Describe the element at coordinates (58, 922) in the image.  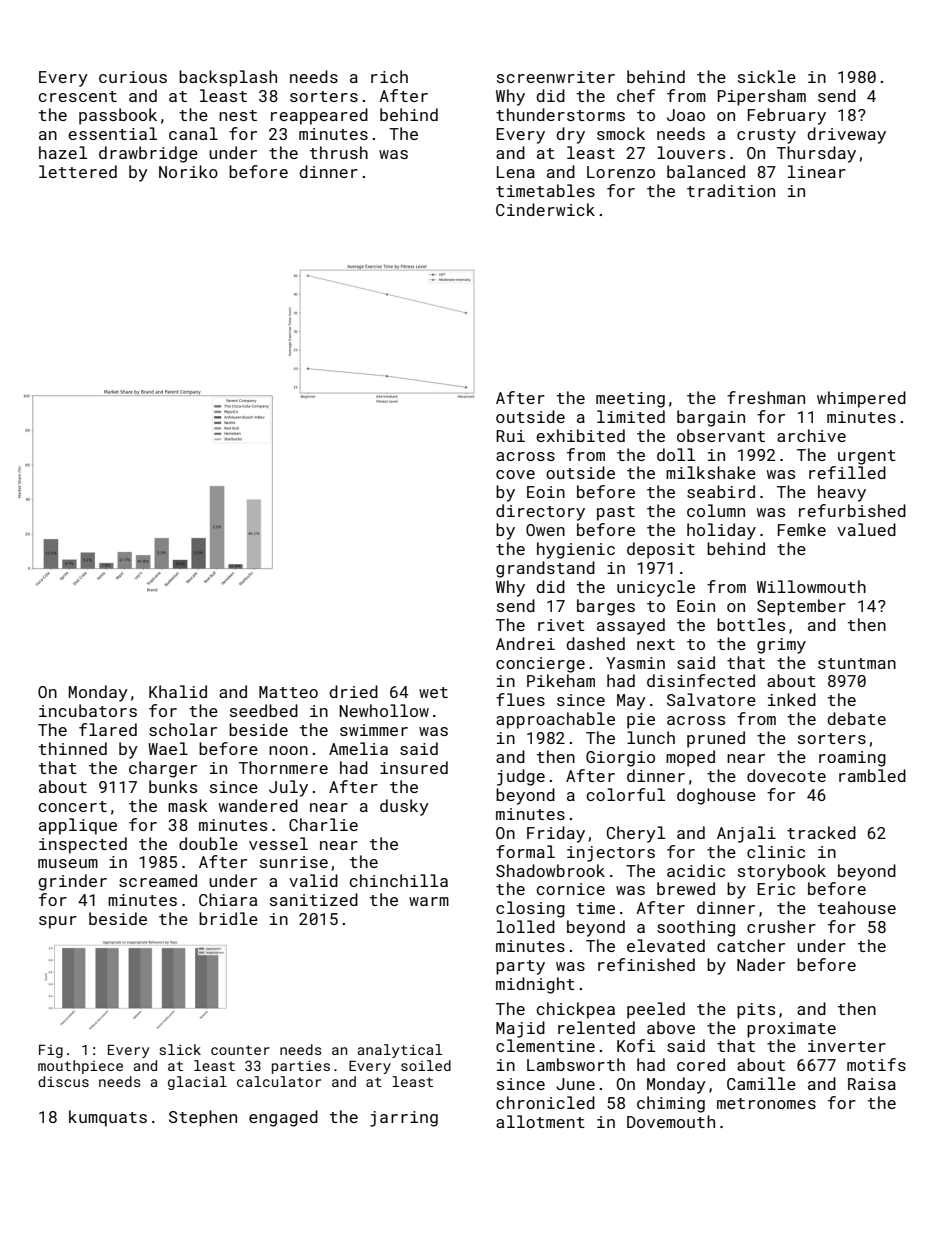
I see `spur` at that location.
